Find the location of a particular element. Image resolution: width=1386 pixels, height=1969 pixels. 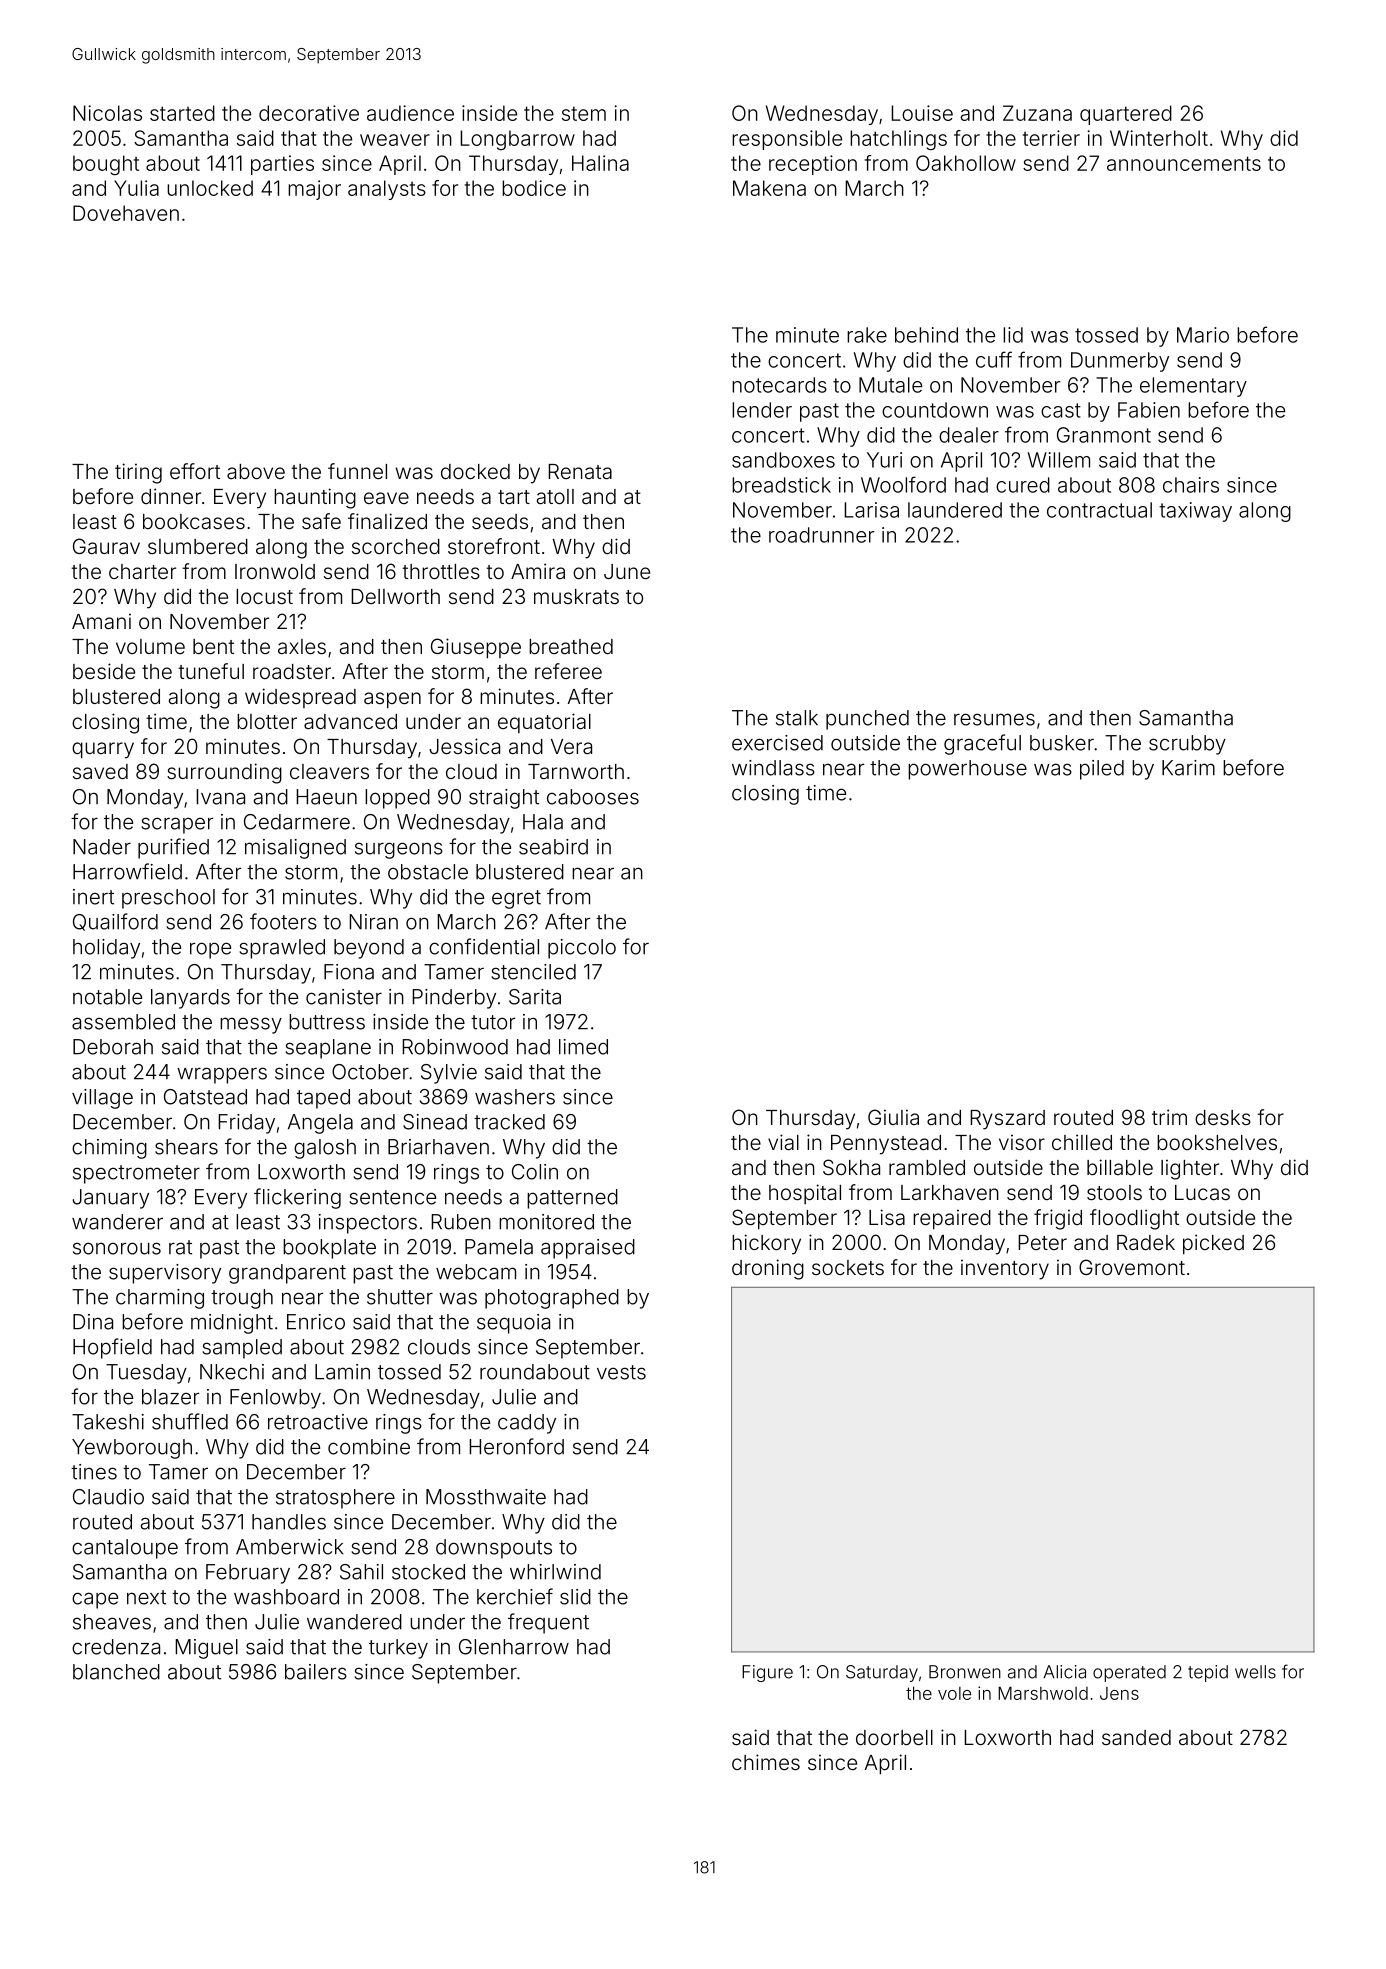

chairs is located at coordinates (1191, 485).
